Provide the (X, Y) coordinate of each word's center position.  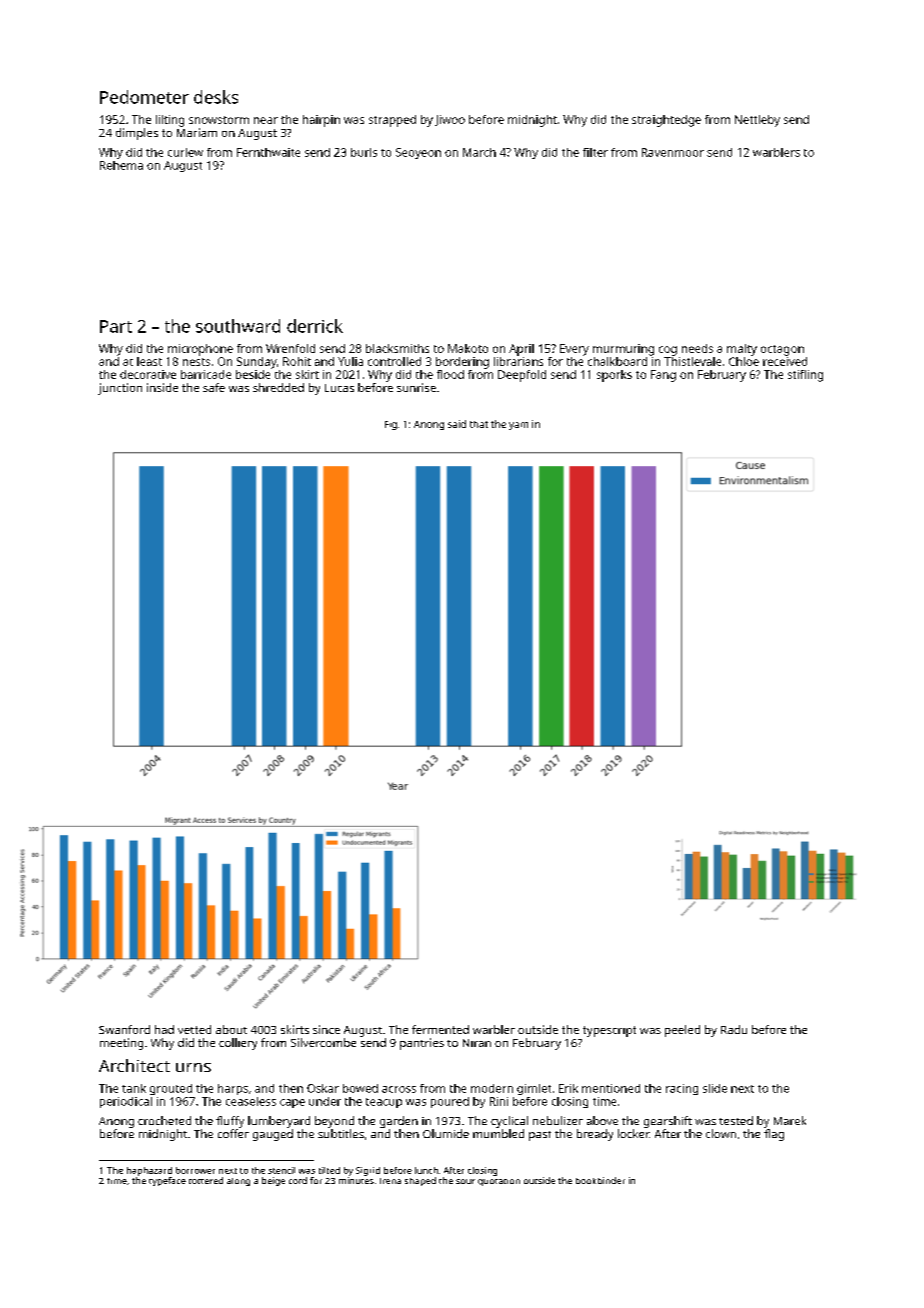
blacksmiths (397, 348)
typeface (167, 1181)
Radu (734, 1029)
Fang (663, 376)
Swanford (124, 1029)
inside (162, 387)
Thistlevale (692, 361)
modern (492, 1088)
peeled (682, 1031)
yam (518, 426)
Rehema (121, 165)
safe (214, 387)
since (326, 1029)
